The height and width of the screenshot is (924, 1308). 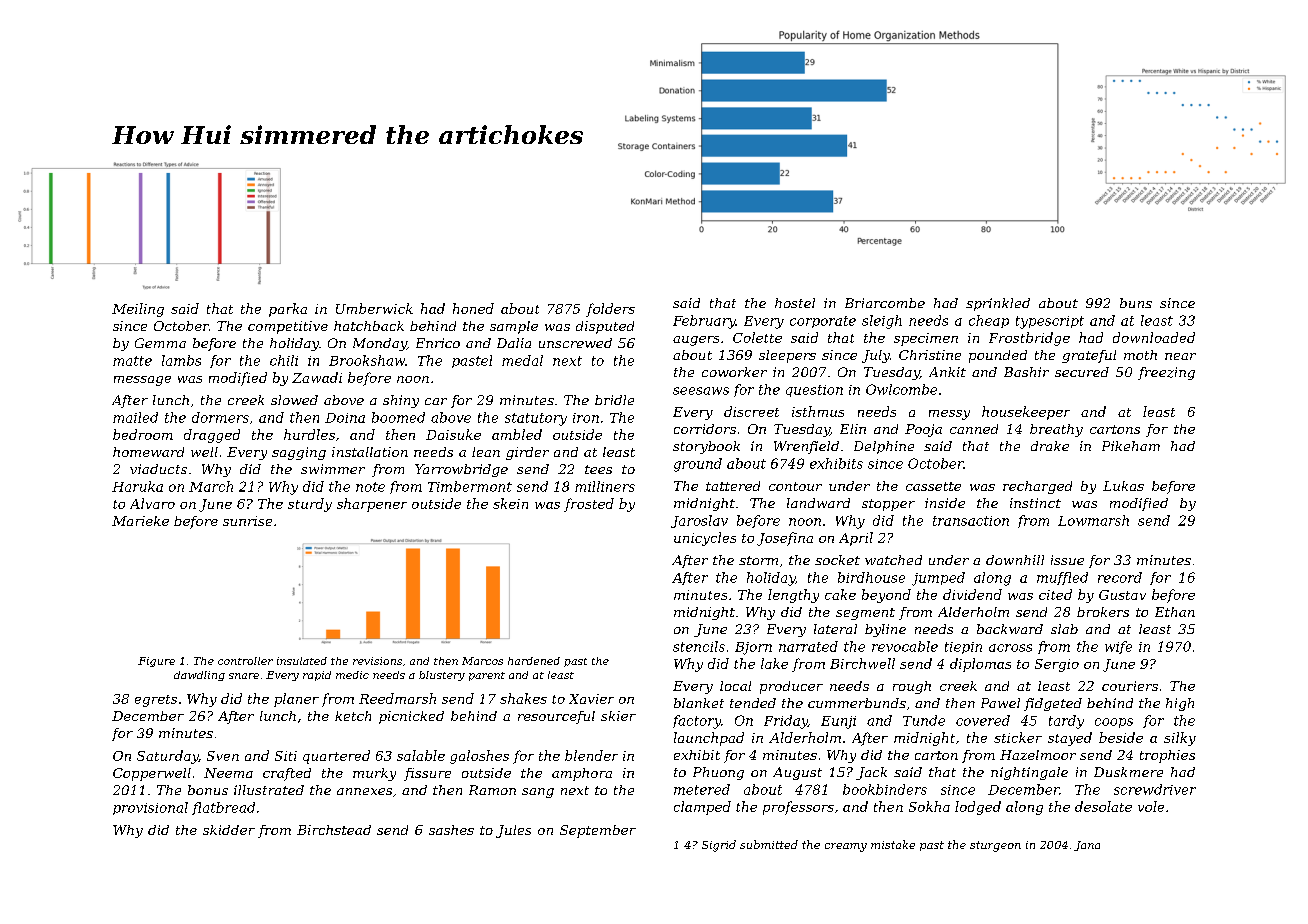 I want to click on Meiling, so click(x=138, y=310).
